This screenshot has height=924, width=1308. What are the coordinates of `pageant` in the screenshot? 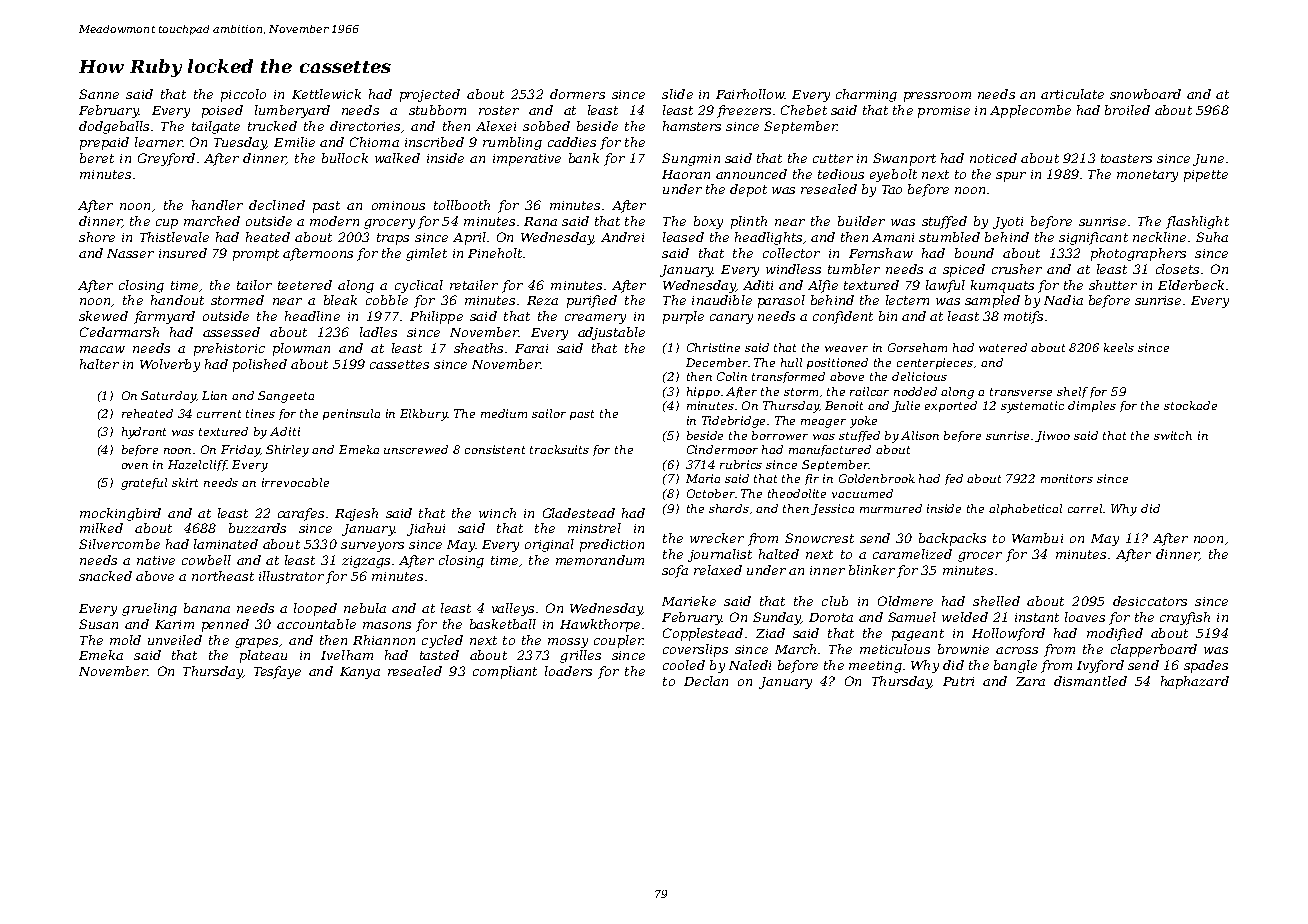 It's located at (918, 635).
